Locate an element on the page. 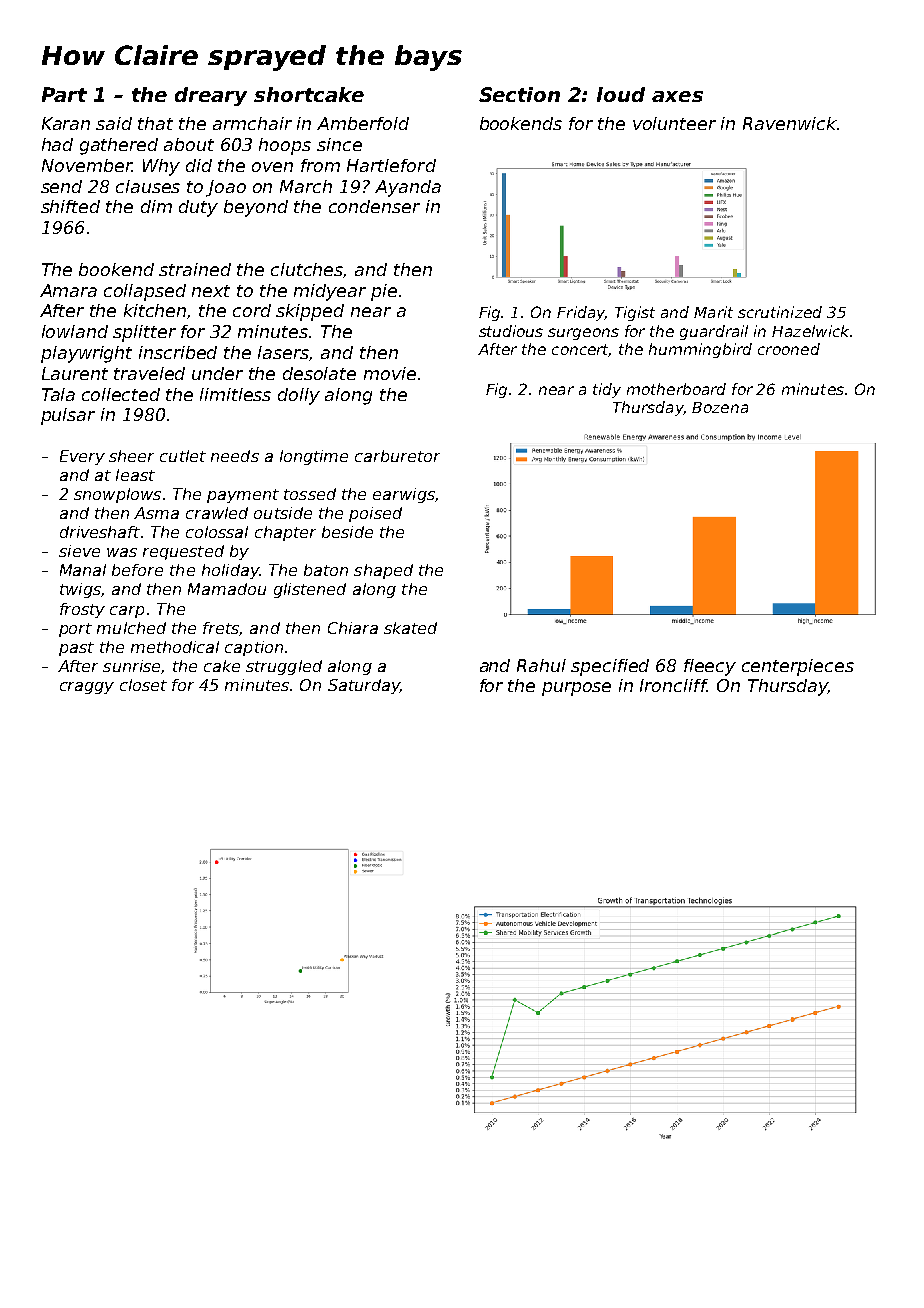 This document has height=1308, width=924. Marit is located at coordinates (713, 312).
